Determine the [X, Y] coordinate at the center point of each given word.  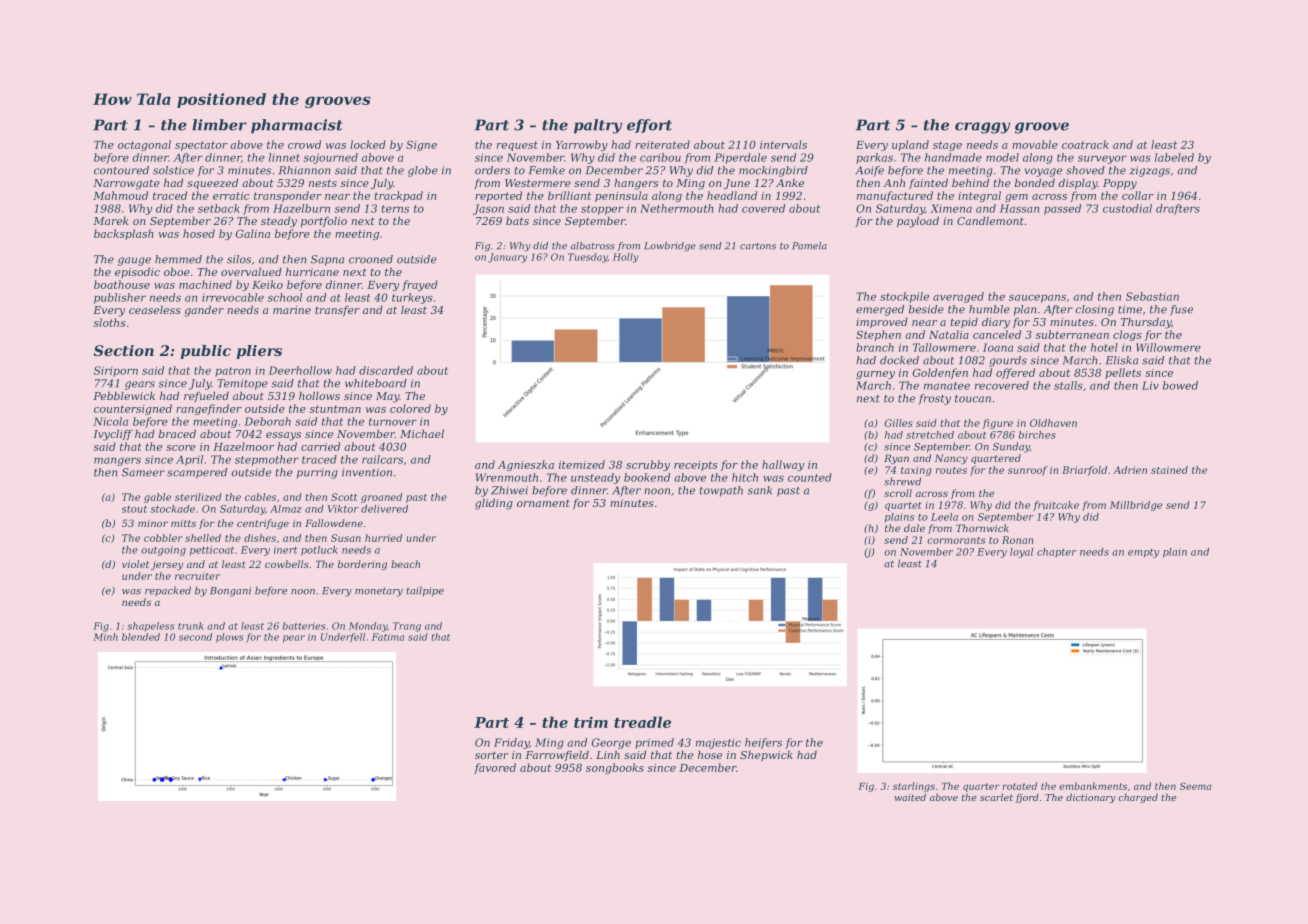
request [517, 146]
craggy [982, 128]
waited [910, 797]
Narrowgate [126, 184]
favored [495, 768]
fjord [1027, 798]
